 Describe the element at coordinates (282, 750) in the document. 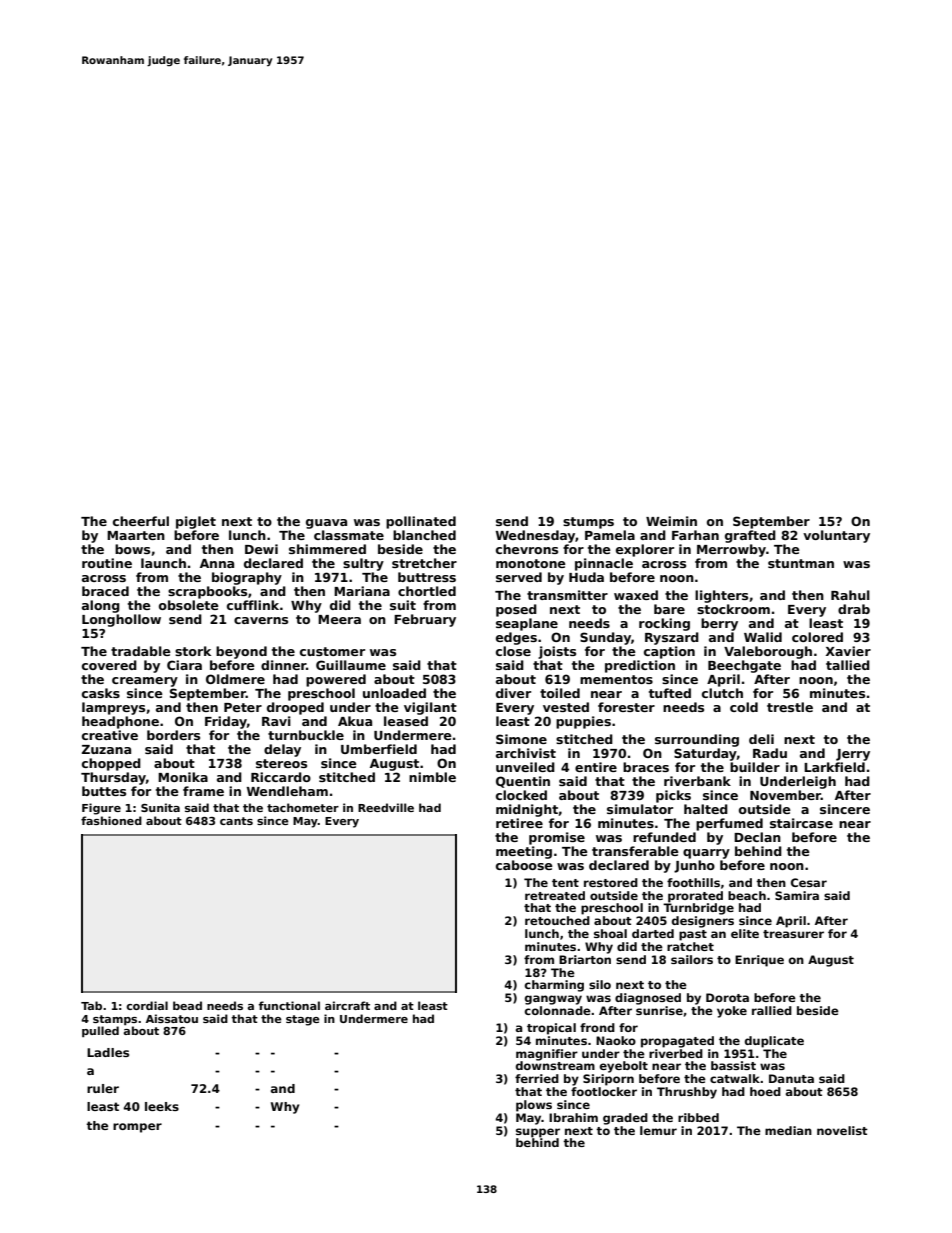

I see `delay` at that location.
